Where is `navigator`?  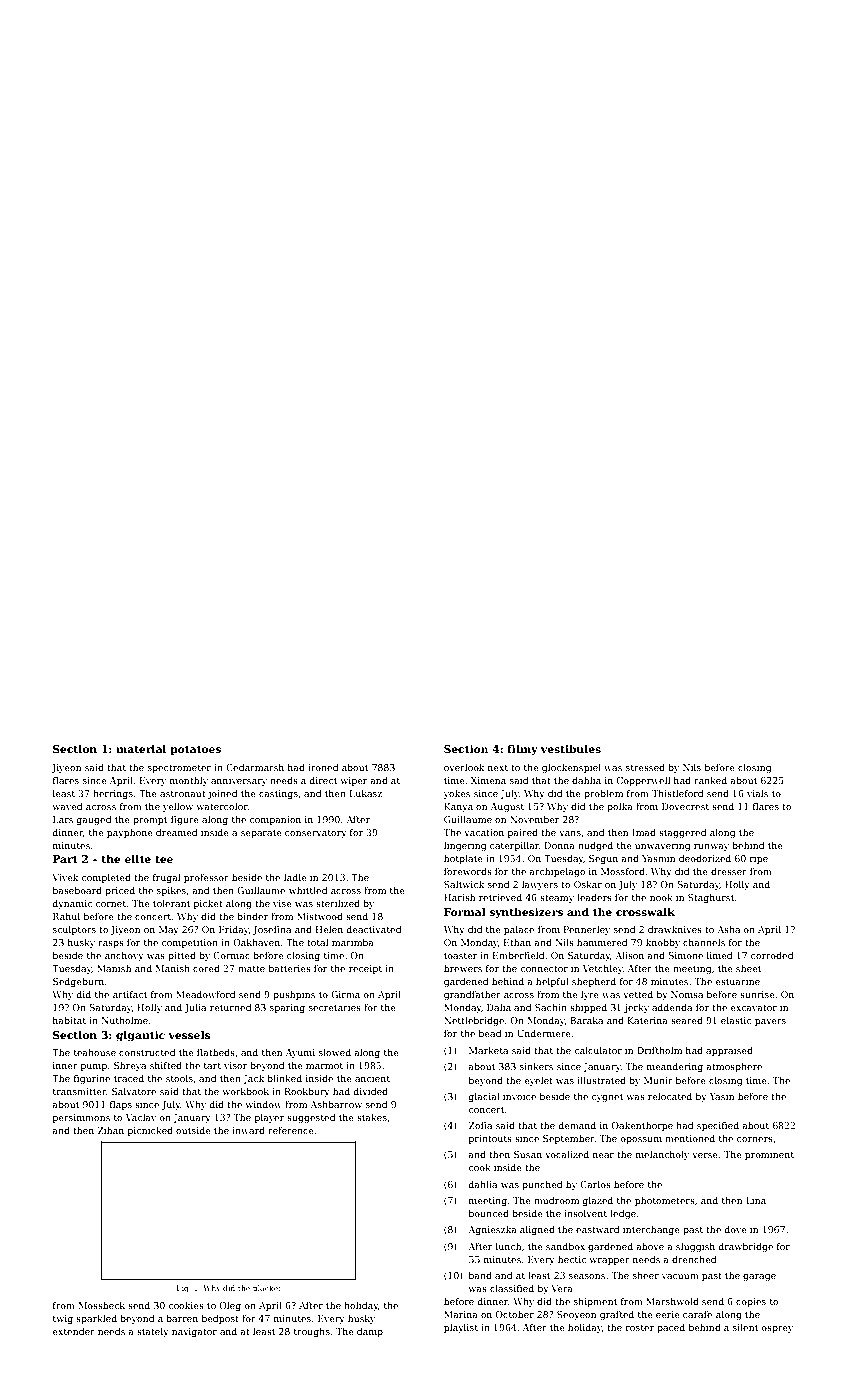
navigator is located at coordinates (194, 1332).
